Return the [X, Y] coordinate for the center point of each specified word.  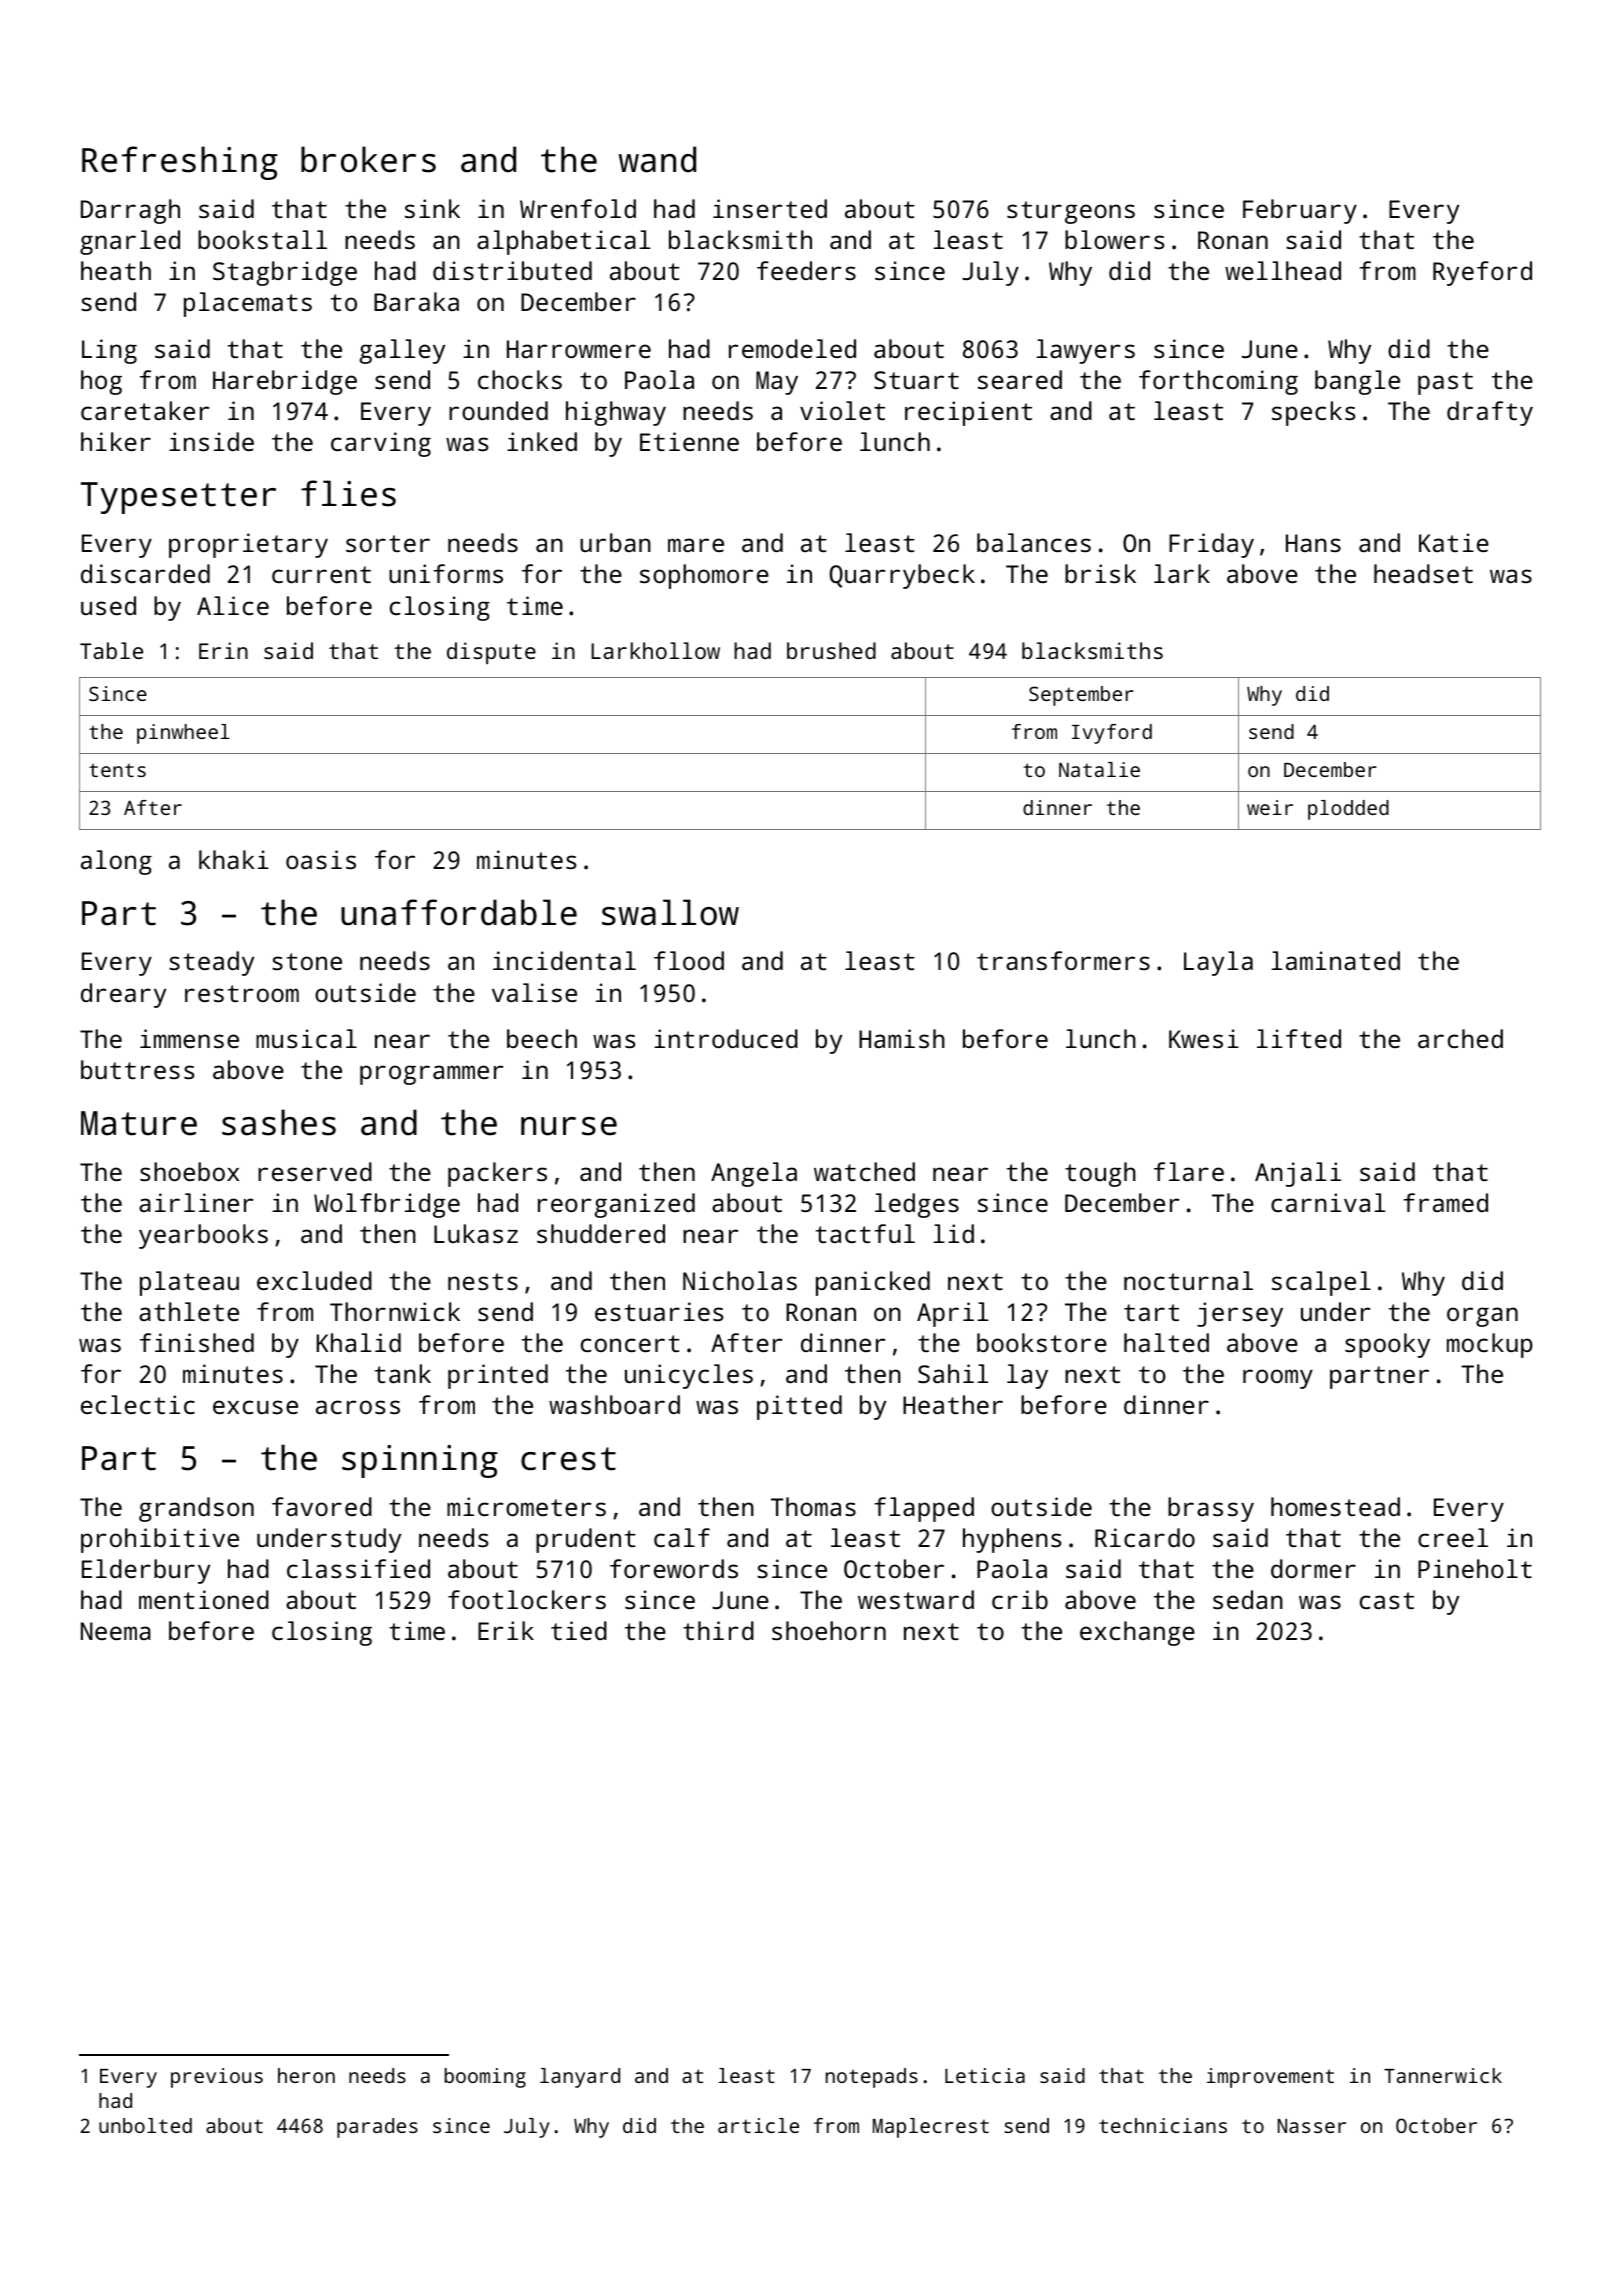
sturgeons [1071, 212]
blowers [1114, 239]
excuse [255, 1407]
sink [432, 208]
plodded [1348, 810]
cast [1387, 1600]
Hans [1313, 543]
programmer [432, 1075]
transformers [1063, 960]
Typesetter [178, 498]
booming [485, 2078]
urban [615, 542]
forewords [674, 1568]
